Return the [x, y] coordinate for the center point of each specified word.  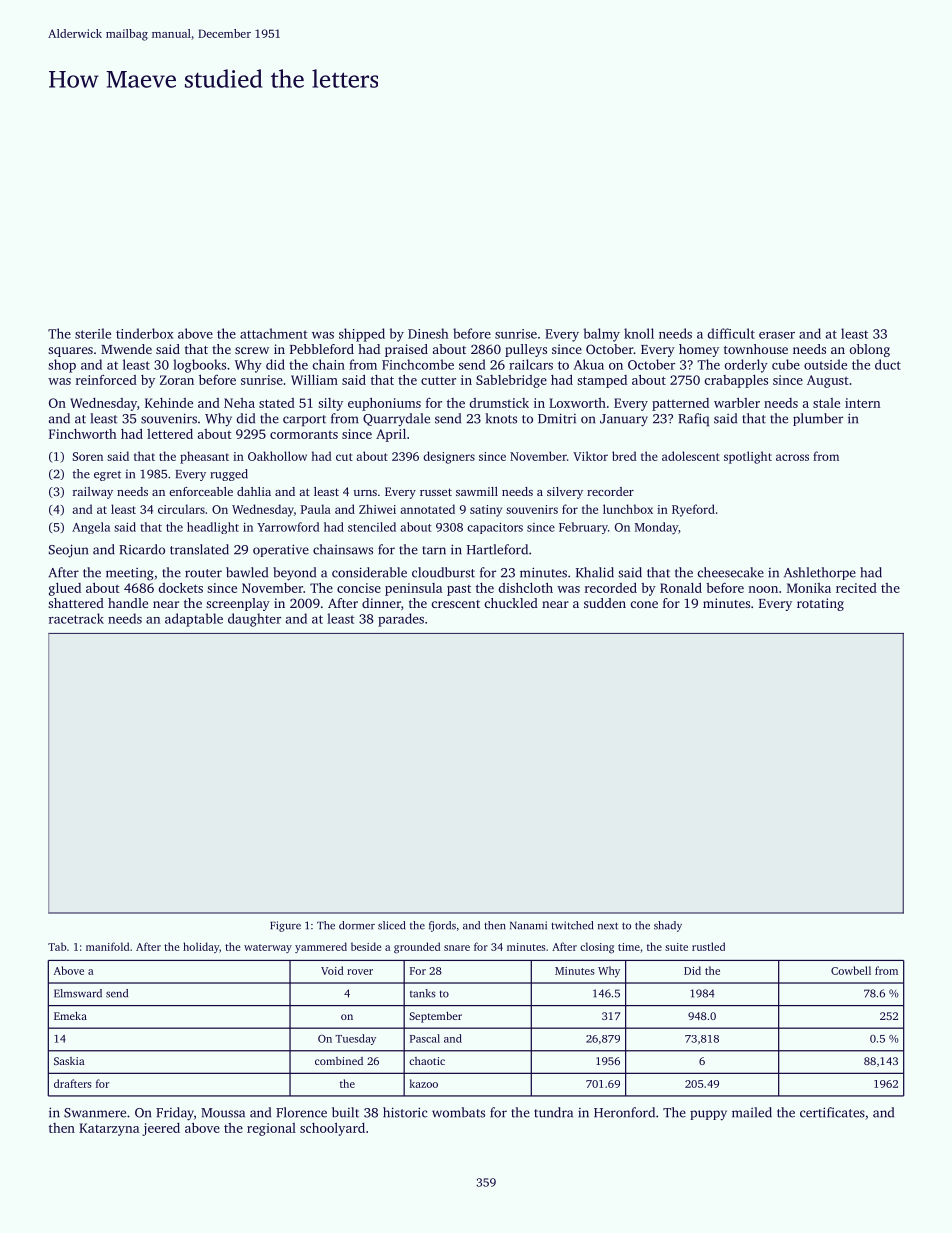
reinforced [106, 380]
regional [271, 1129]
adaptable [194, 620]
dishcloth [525, 587]
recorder [610, 491]
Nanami [528, 925]
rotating [820, 604]
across [792, 457]
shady [668, 926]
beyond [294, 574]
